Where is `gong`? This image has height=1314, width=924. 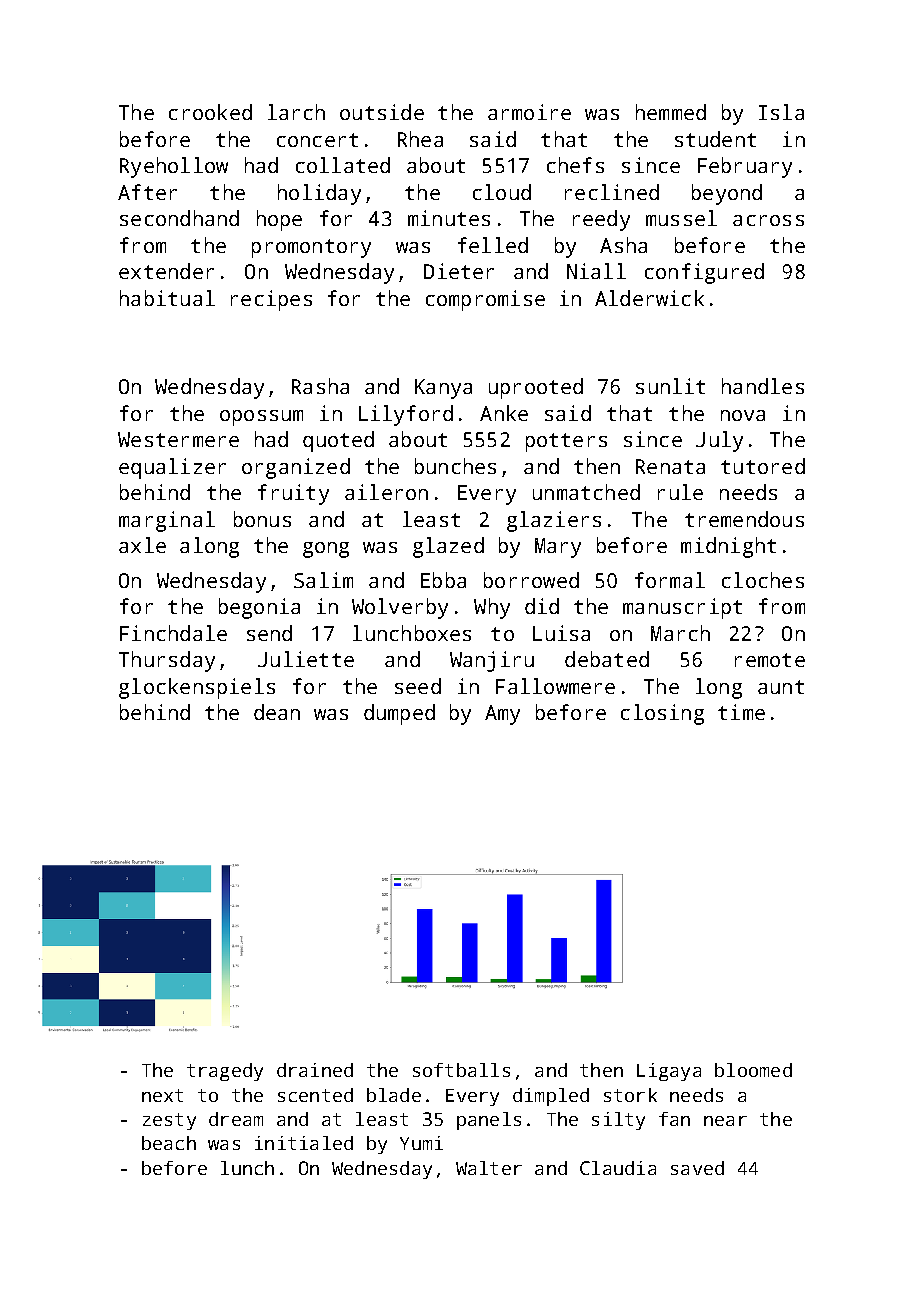 gong is located at coordinates (326, 550).
